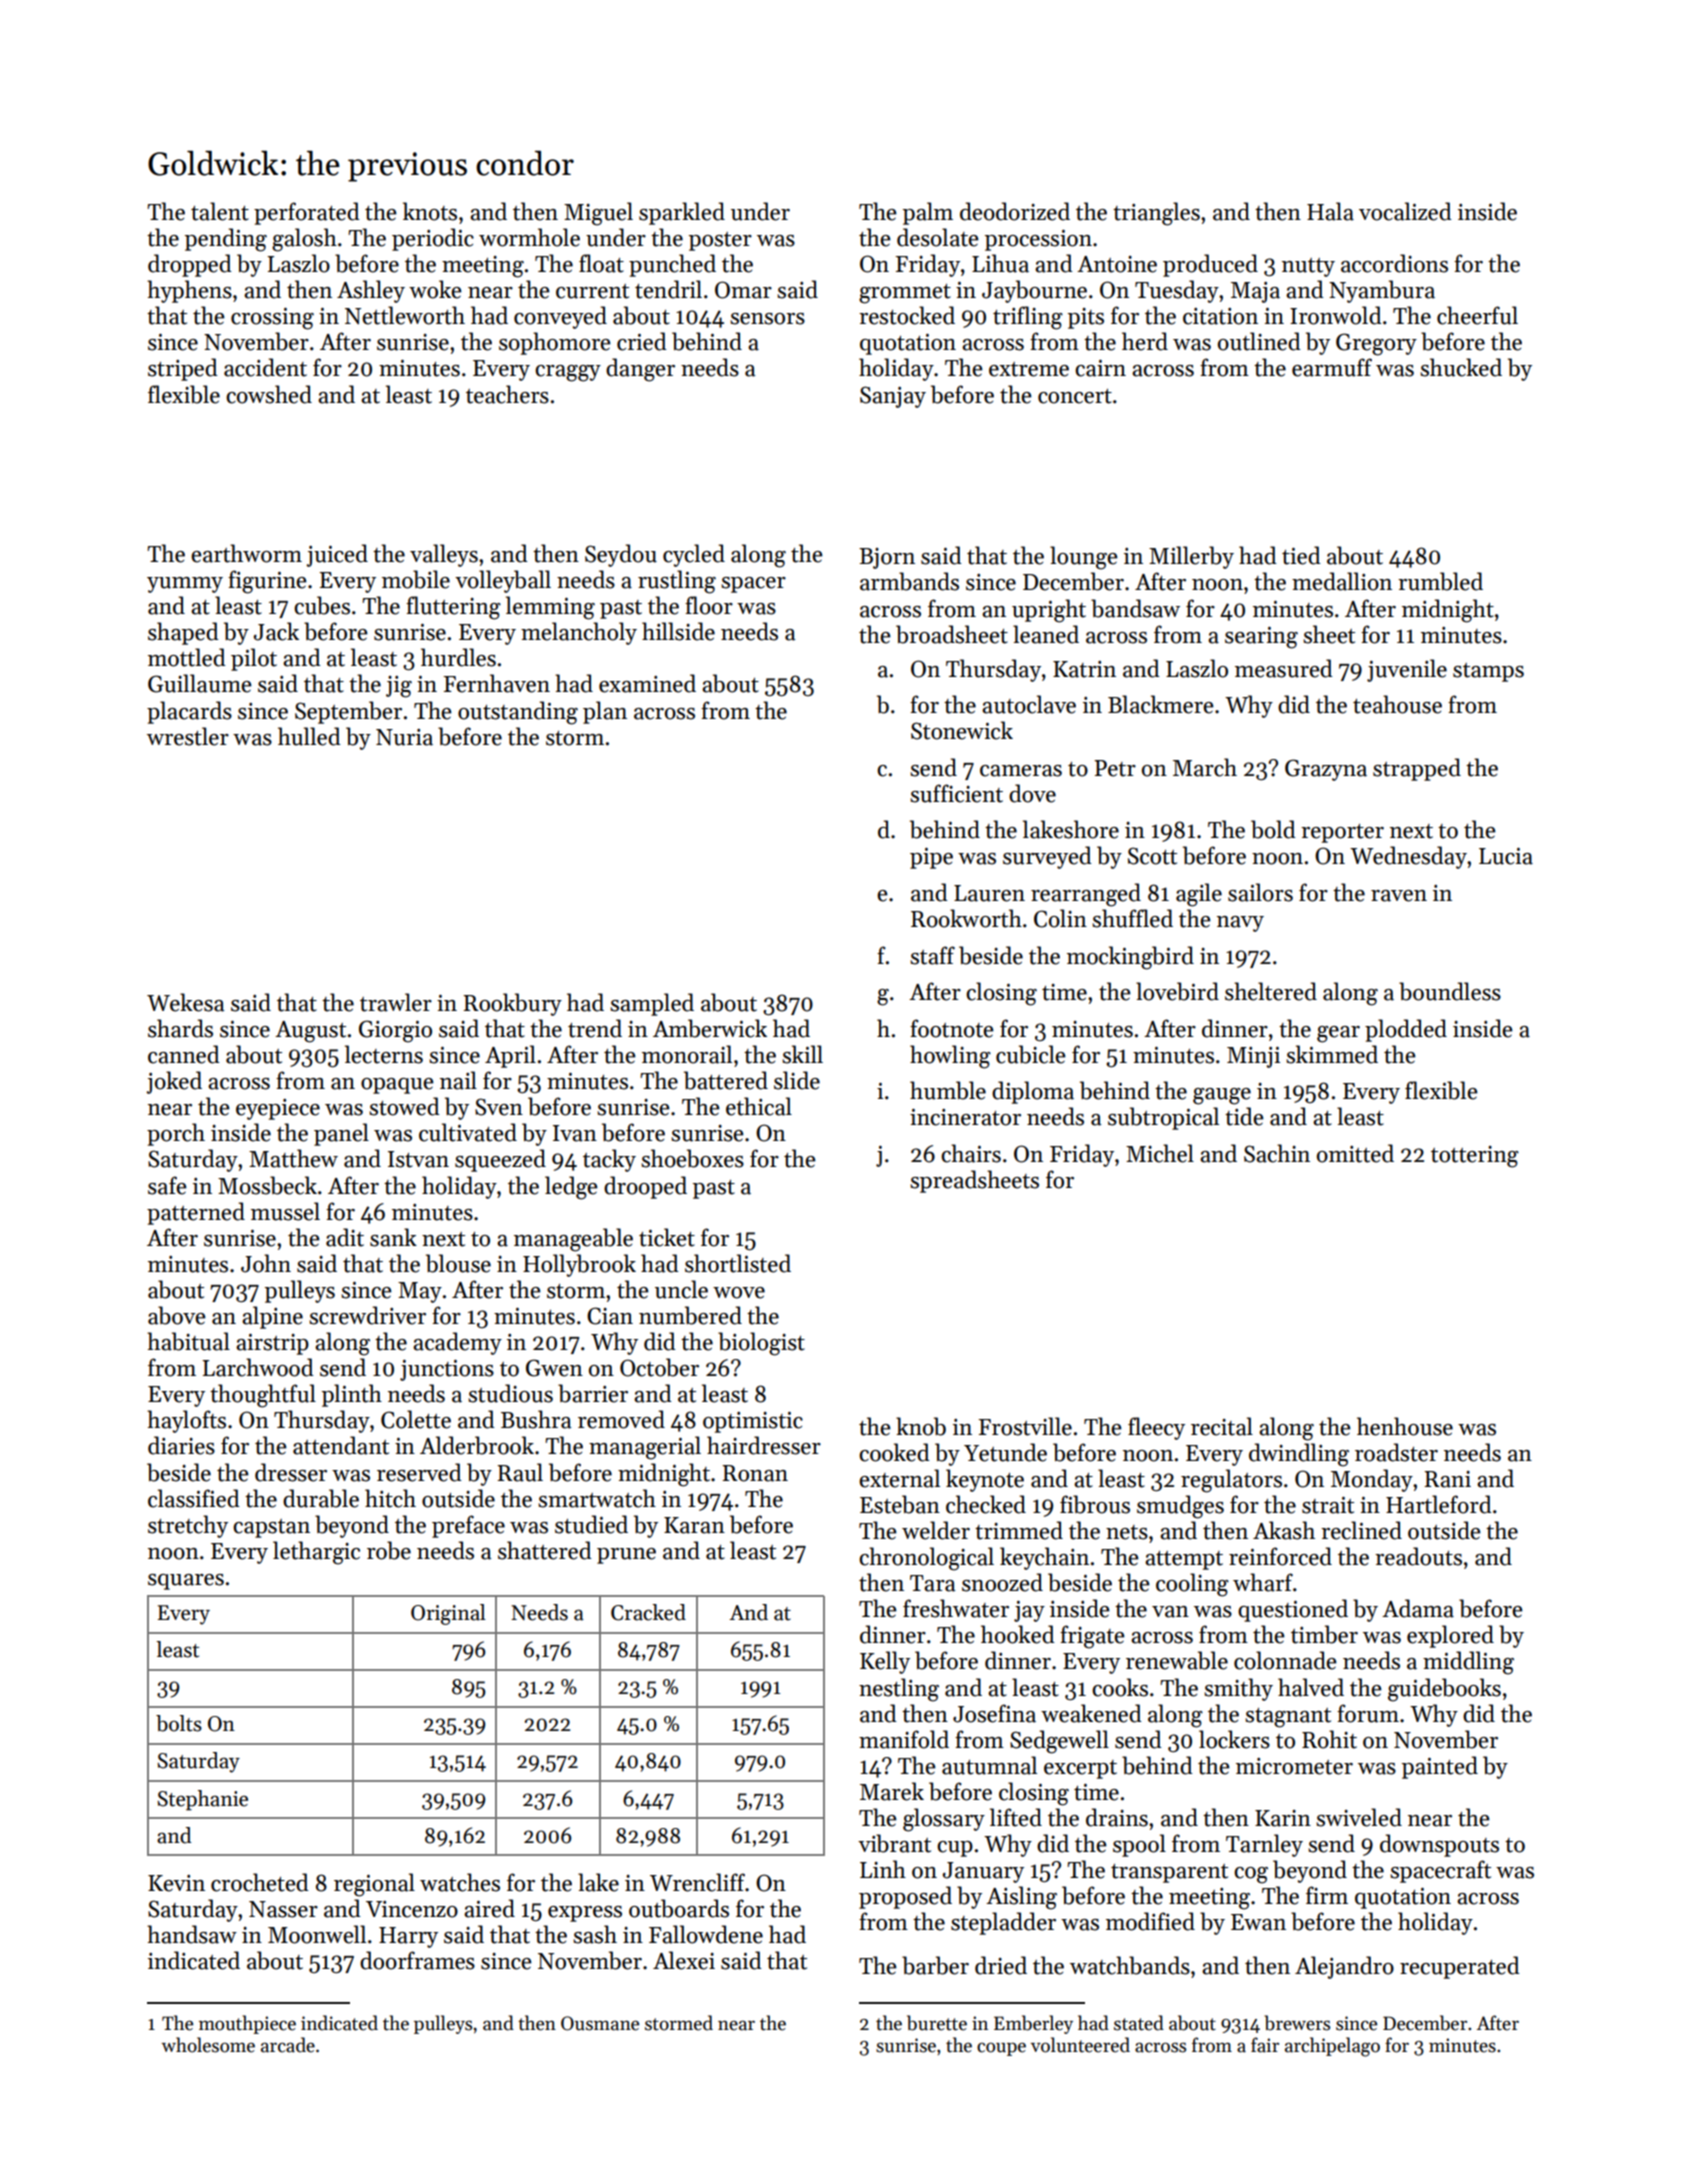  I want to click on wholesome, so click(208, 2045).
